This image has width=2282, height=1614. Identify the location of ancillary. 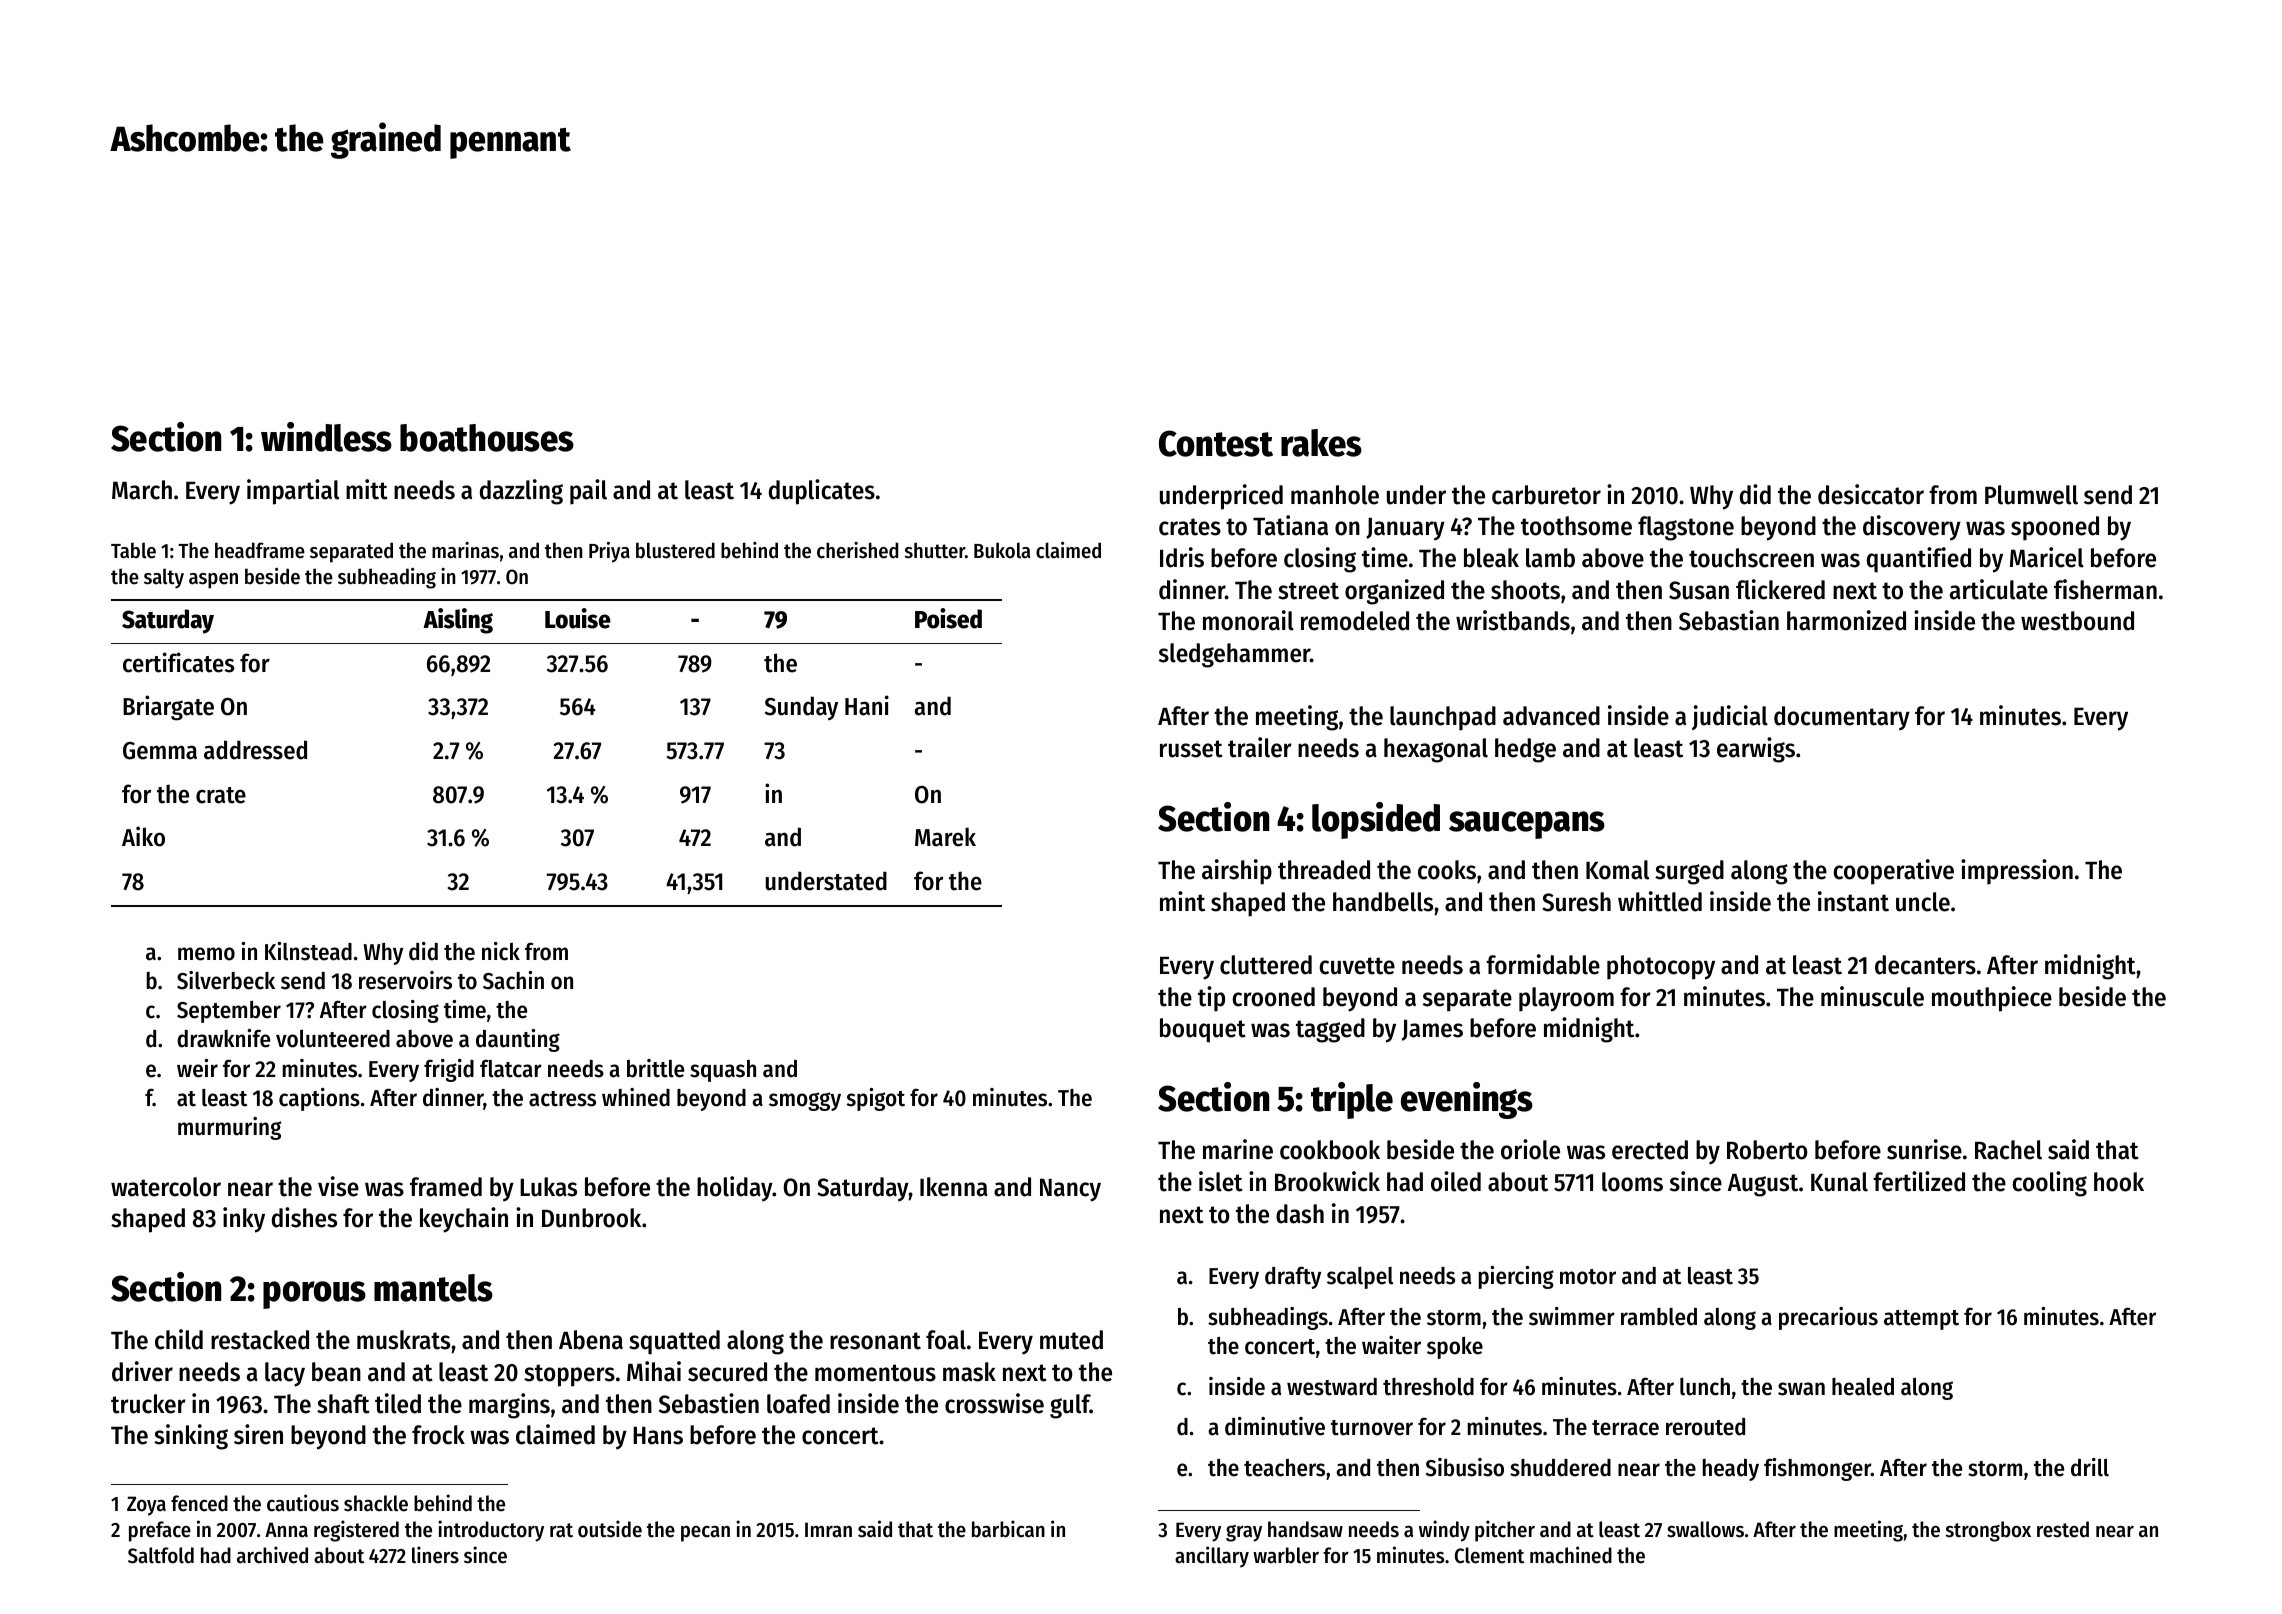
(1212, 1557).
